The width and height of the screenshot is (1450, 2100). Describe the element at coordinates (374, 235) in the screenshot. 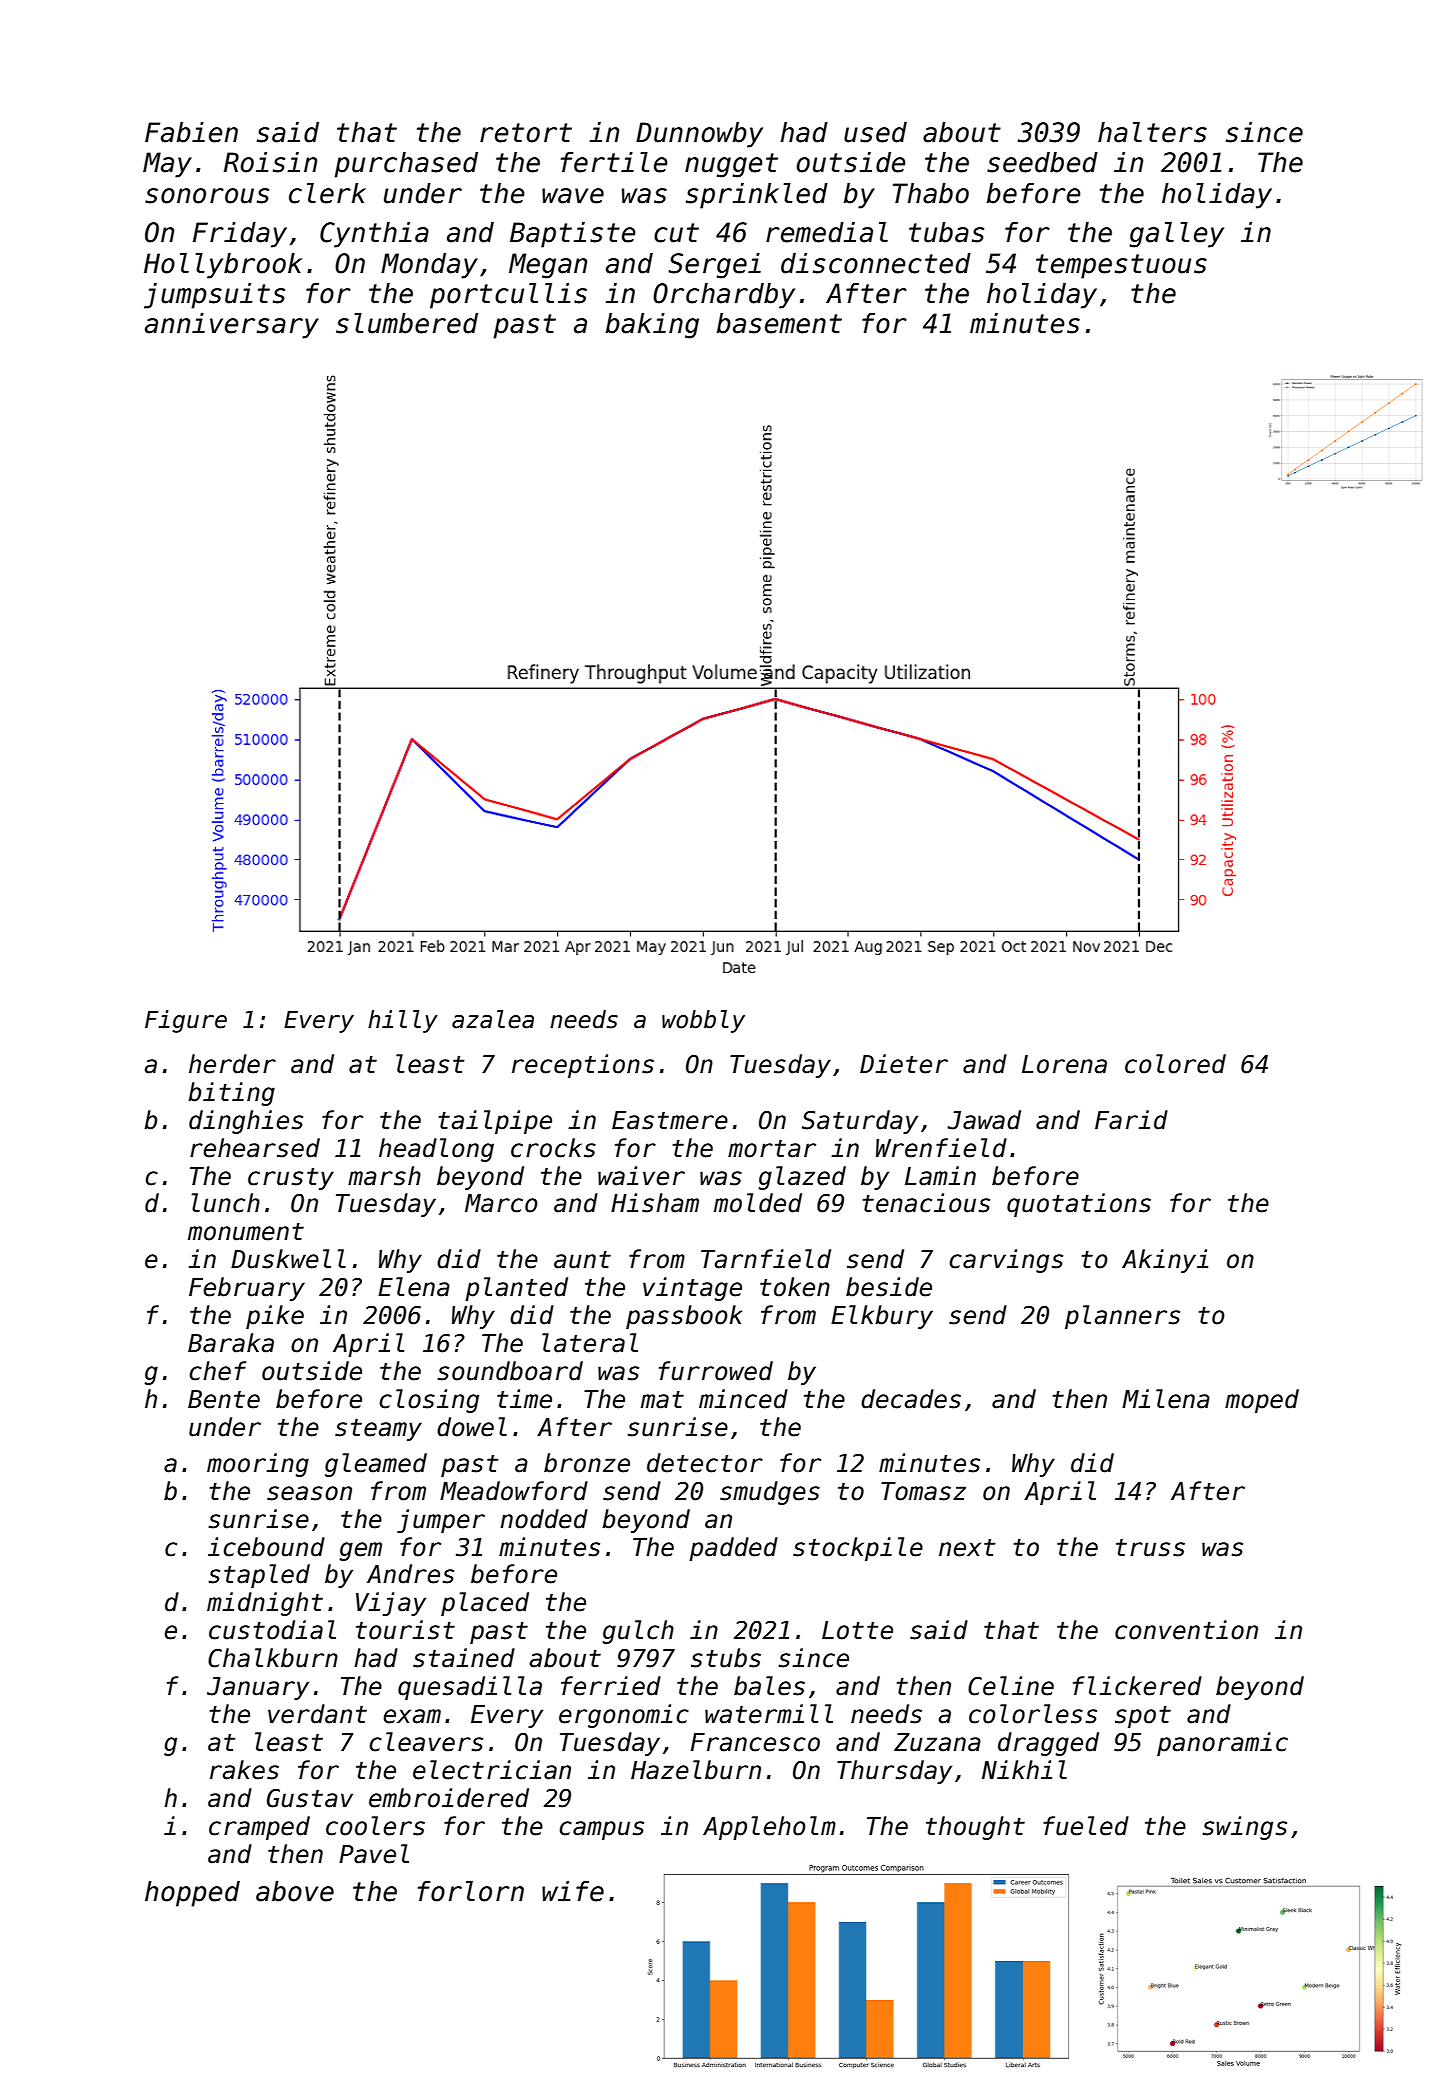

I see `Cynthia` at that location.
